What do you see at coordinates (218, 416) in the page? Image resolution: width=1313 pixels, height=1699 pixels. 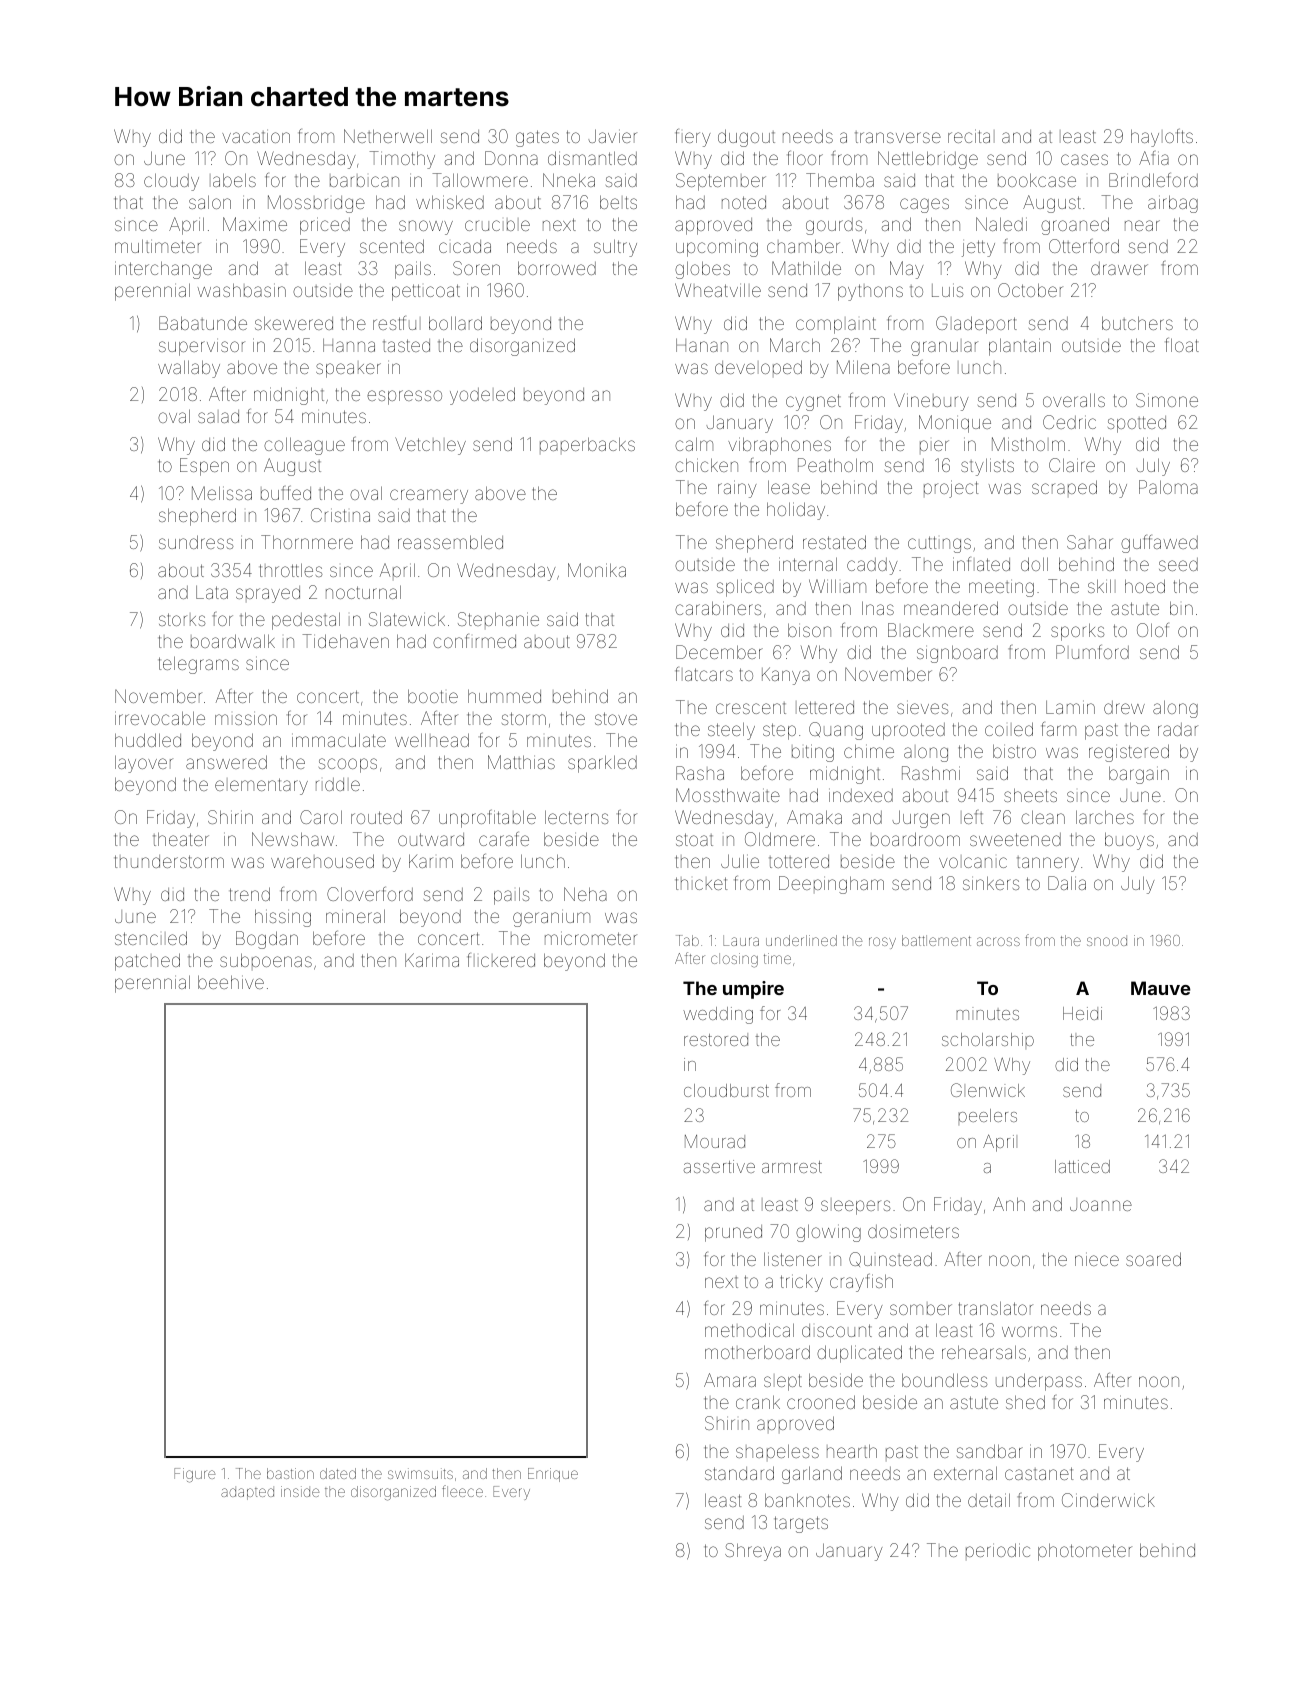 I see `salad` at bounding box center [218, 416].
